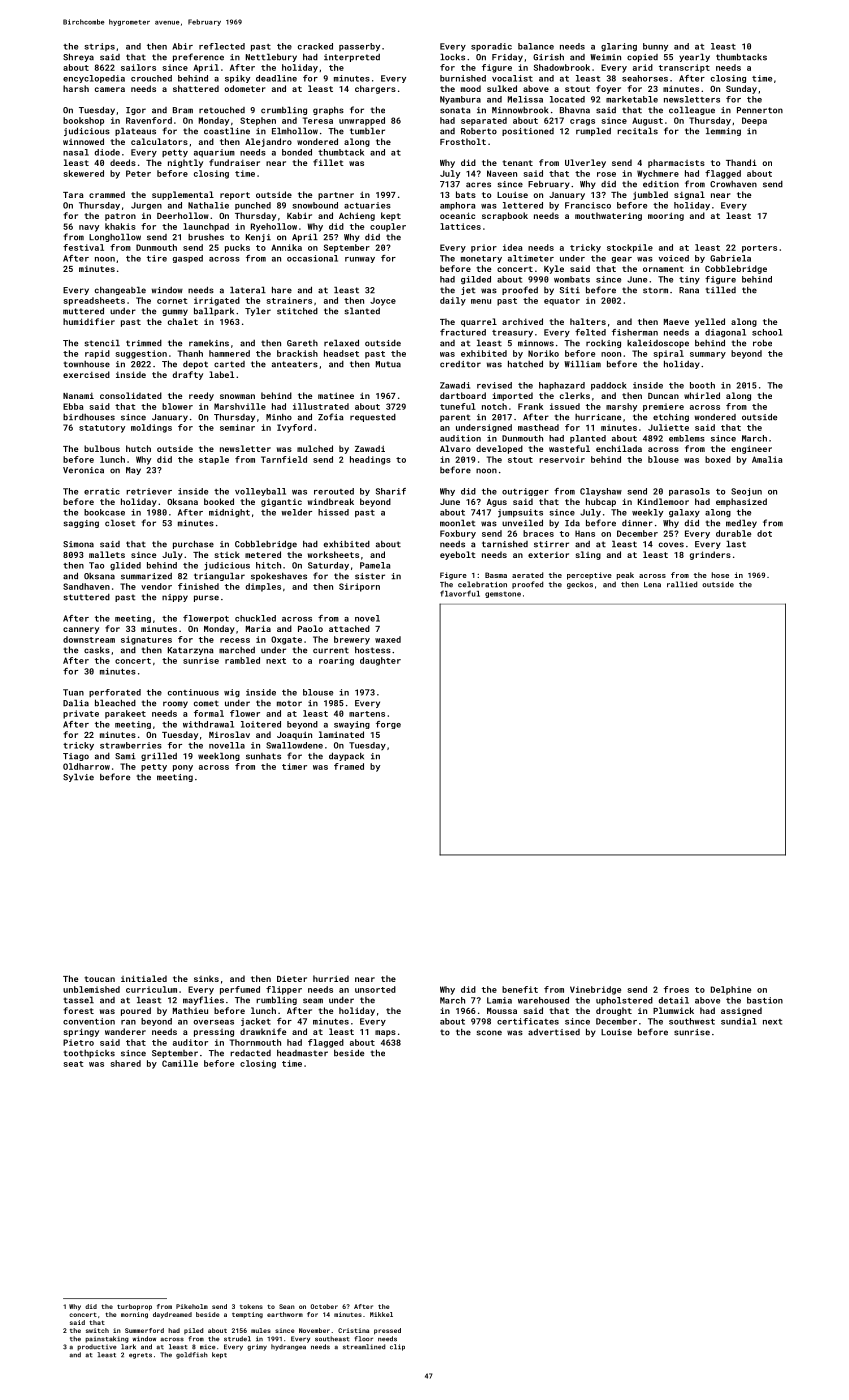 This screenshot has height=1400, width=849. Describe the element at coordinates (359, 47) in the screenshot. I see `passerby` at that location.
